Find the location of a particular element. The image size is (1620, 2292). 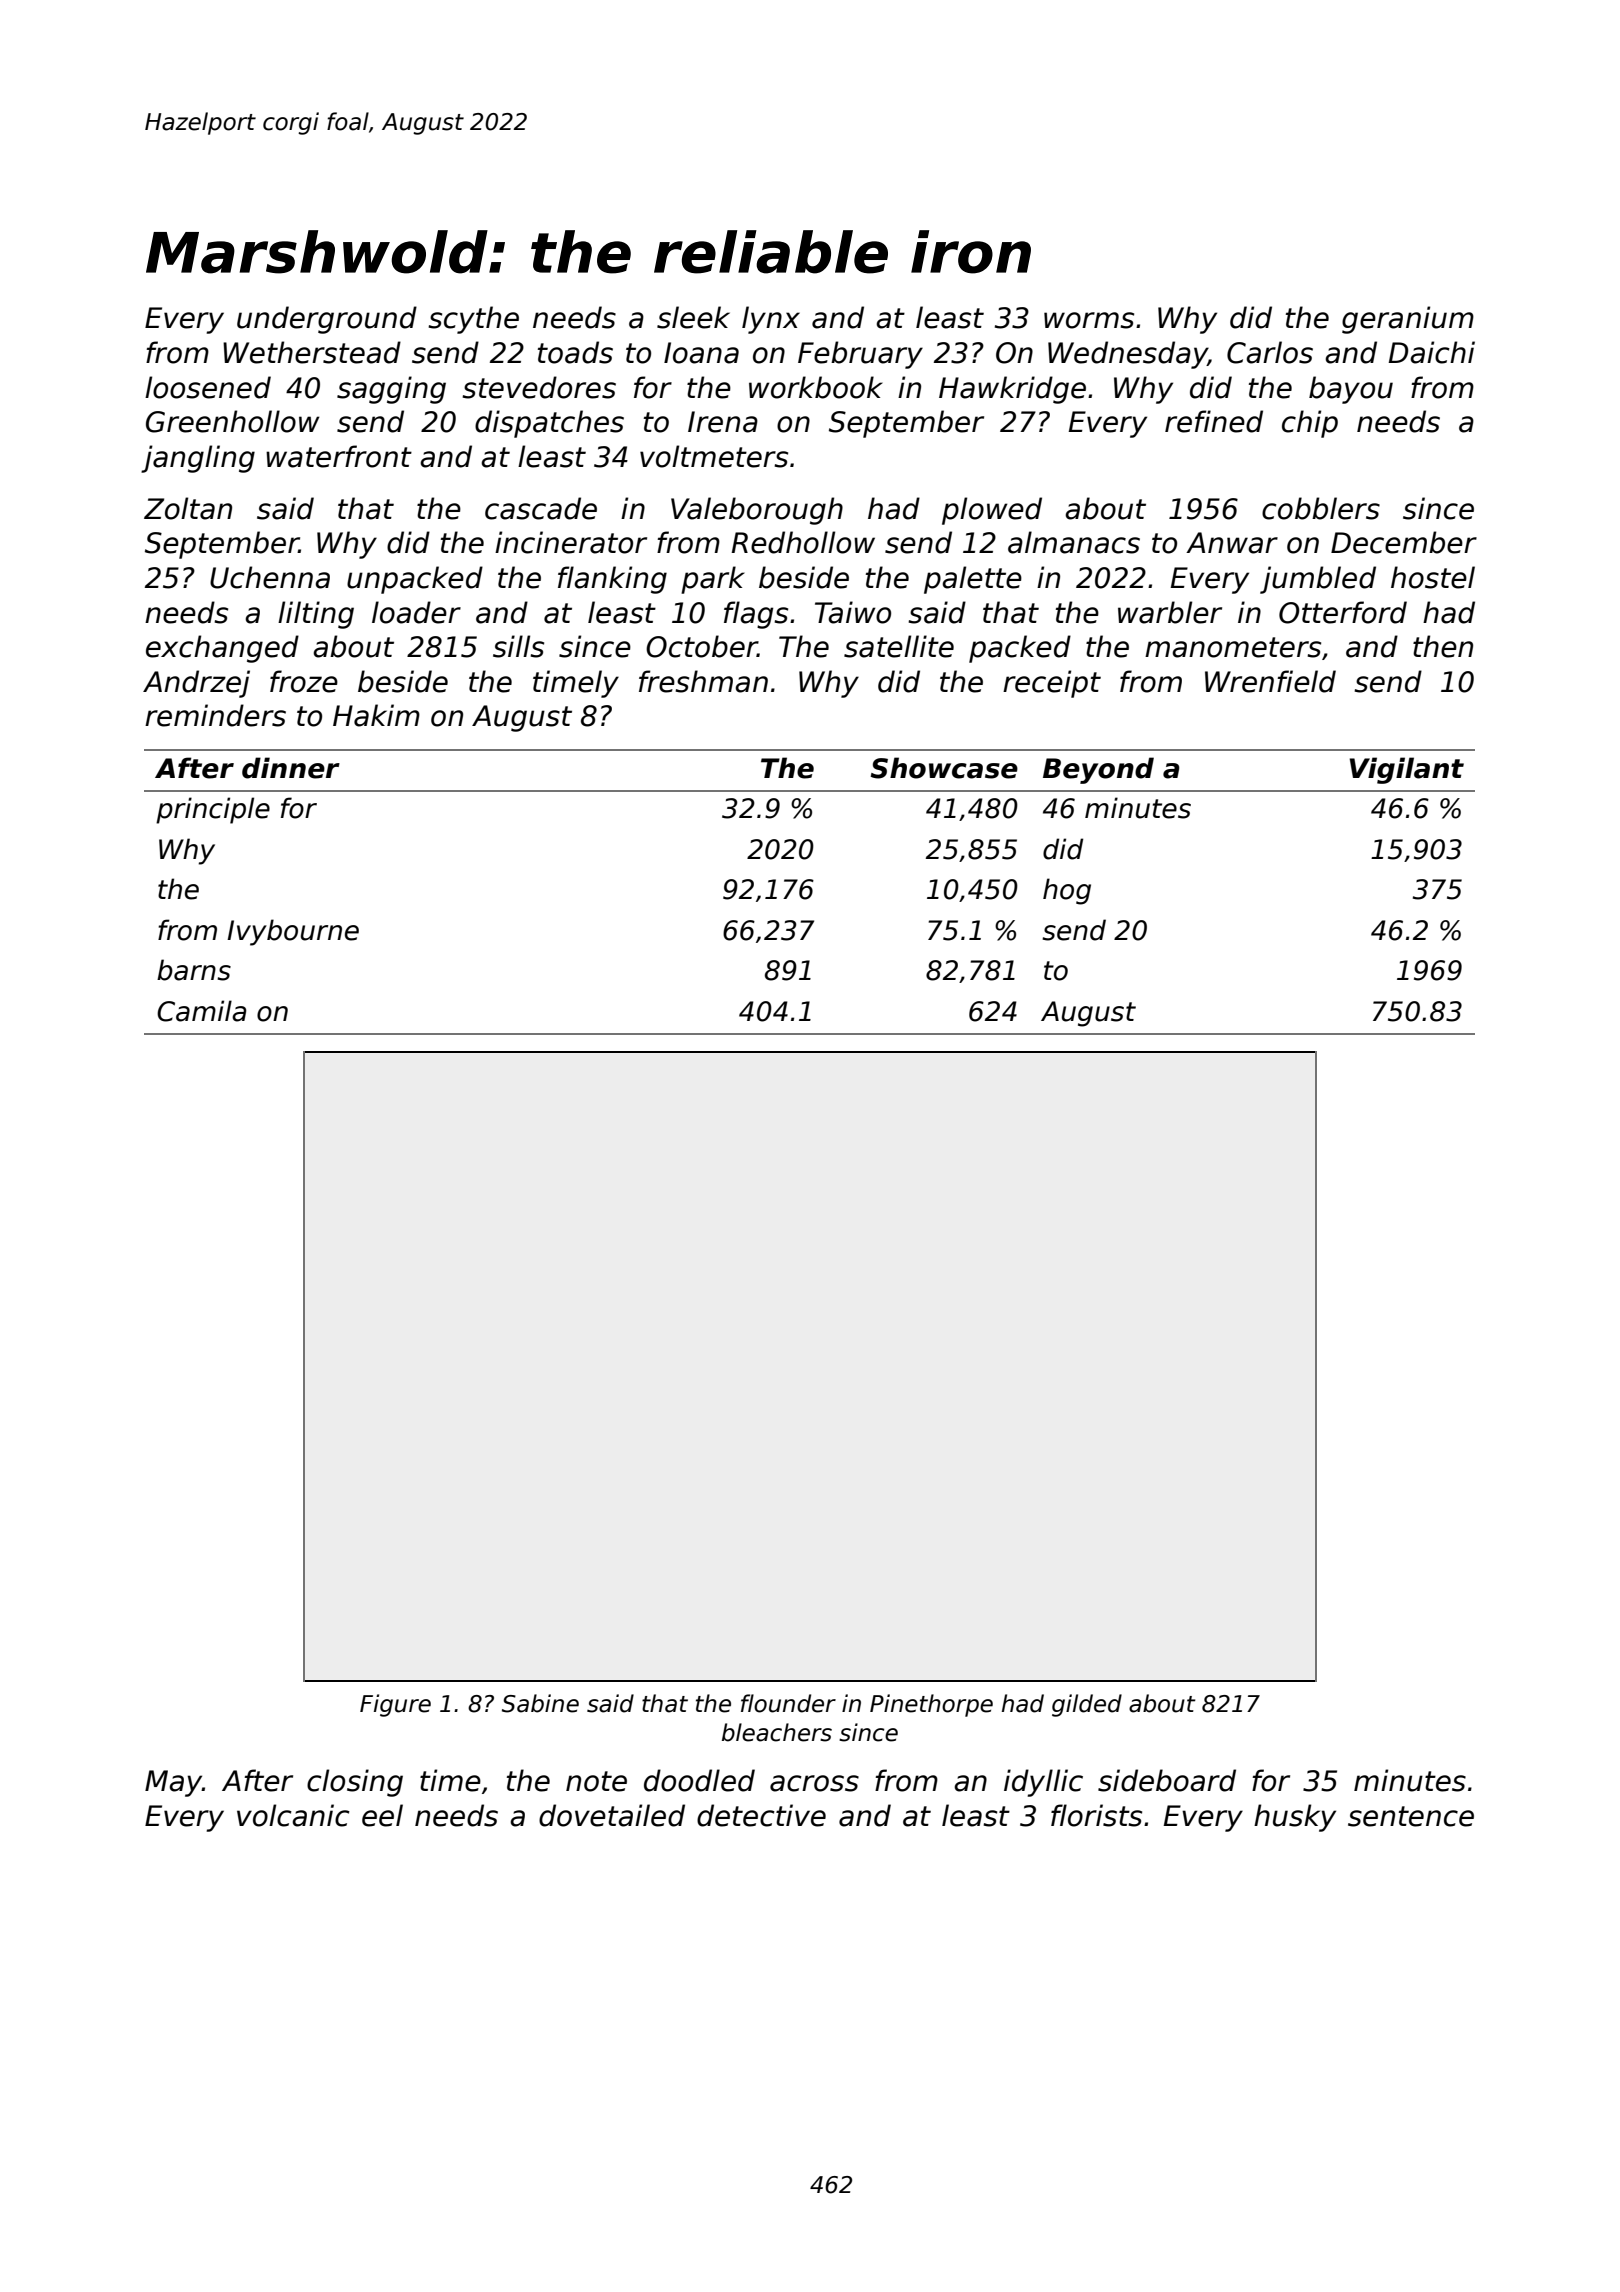

Vigilant is located at coordinates (1406, 770).
